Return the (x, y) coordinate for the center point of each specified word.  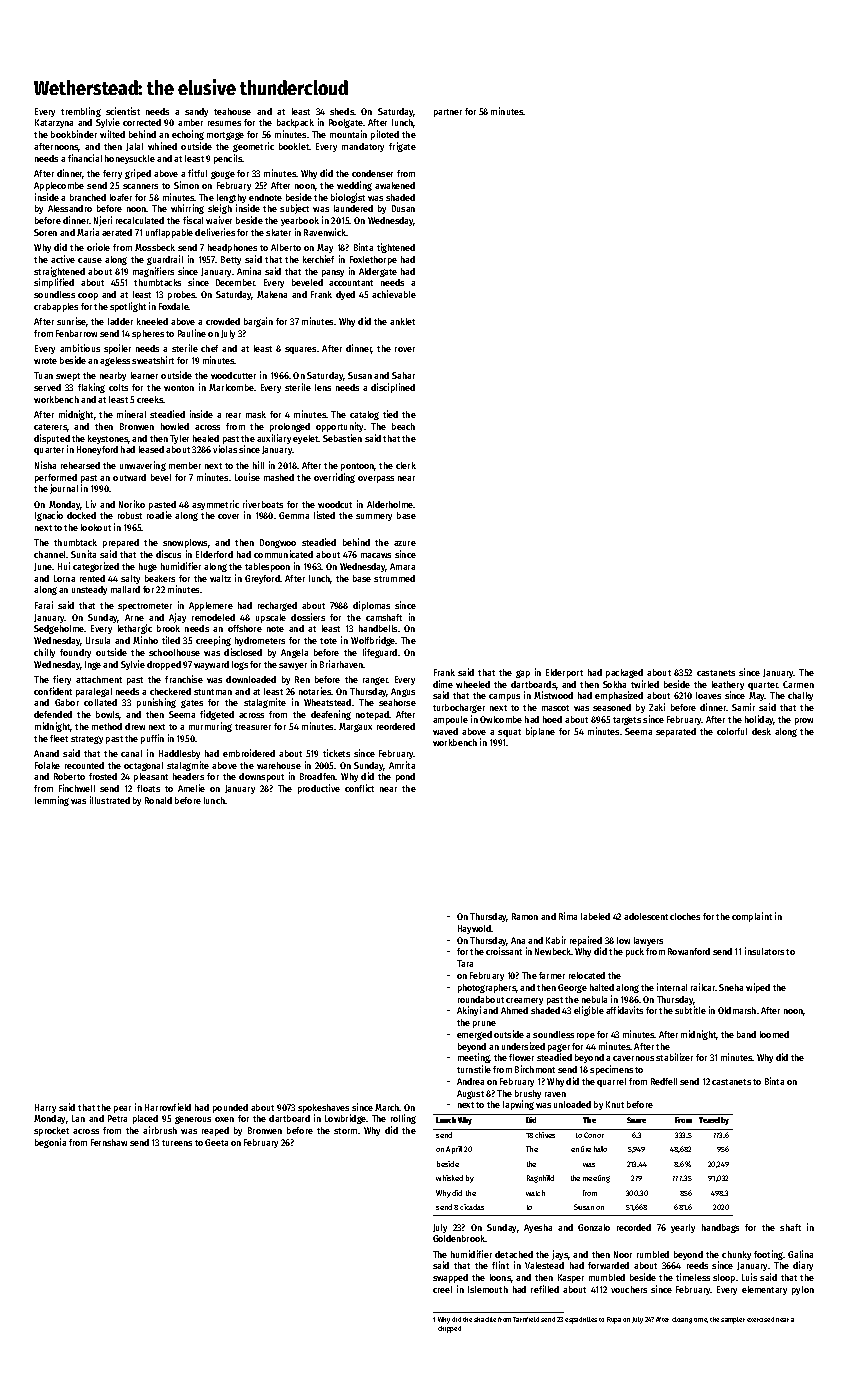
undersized (523, 1046)
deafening (331, 715)
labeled (595, 916)
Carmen (798, 684)
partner (448, 113)
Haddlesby (179, 754)
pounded (230, 1108)
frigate (402, 147)
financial (85, 158)
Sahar (403, 375)
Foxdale (174, 306)
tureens (177, 1143)
